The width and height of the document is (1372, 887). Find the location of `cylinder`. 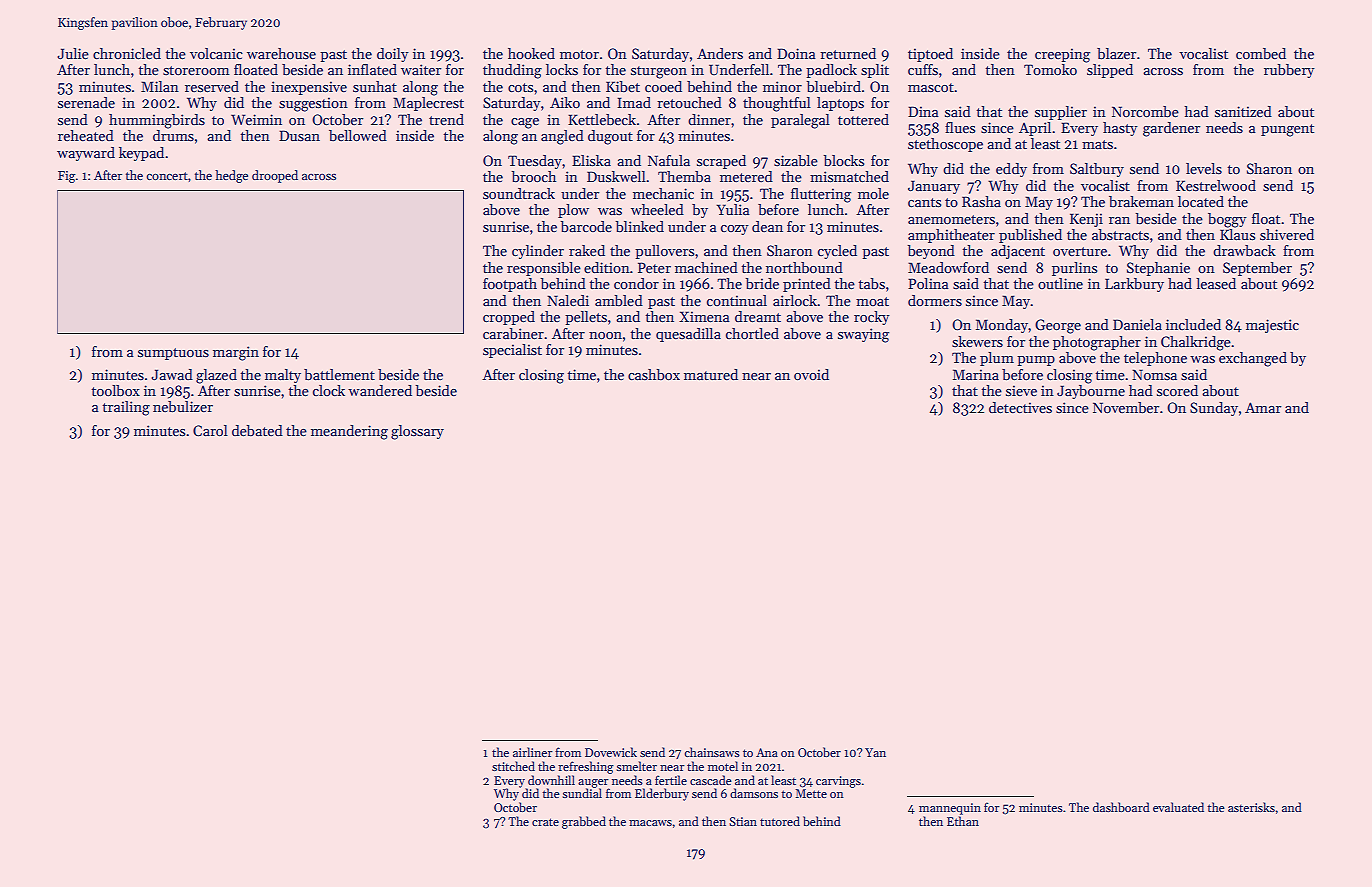

cylinder is located at coordinates (538, 252).
